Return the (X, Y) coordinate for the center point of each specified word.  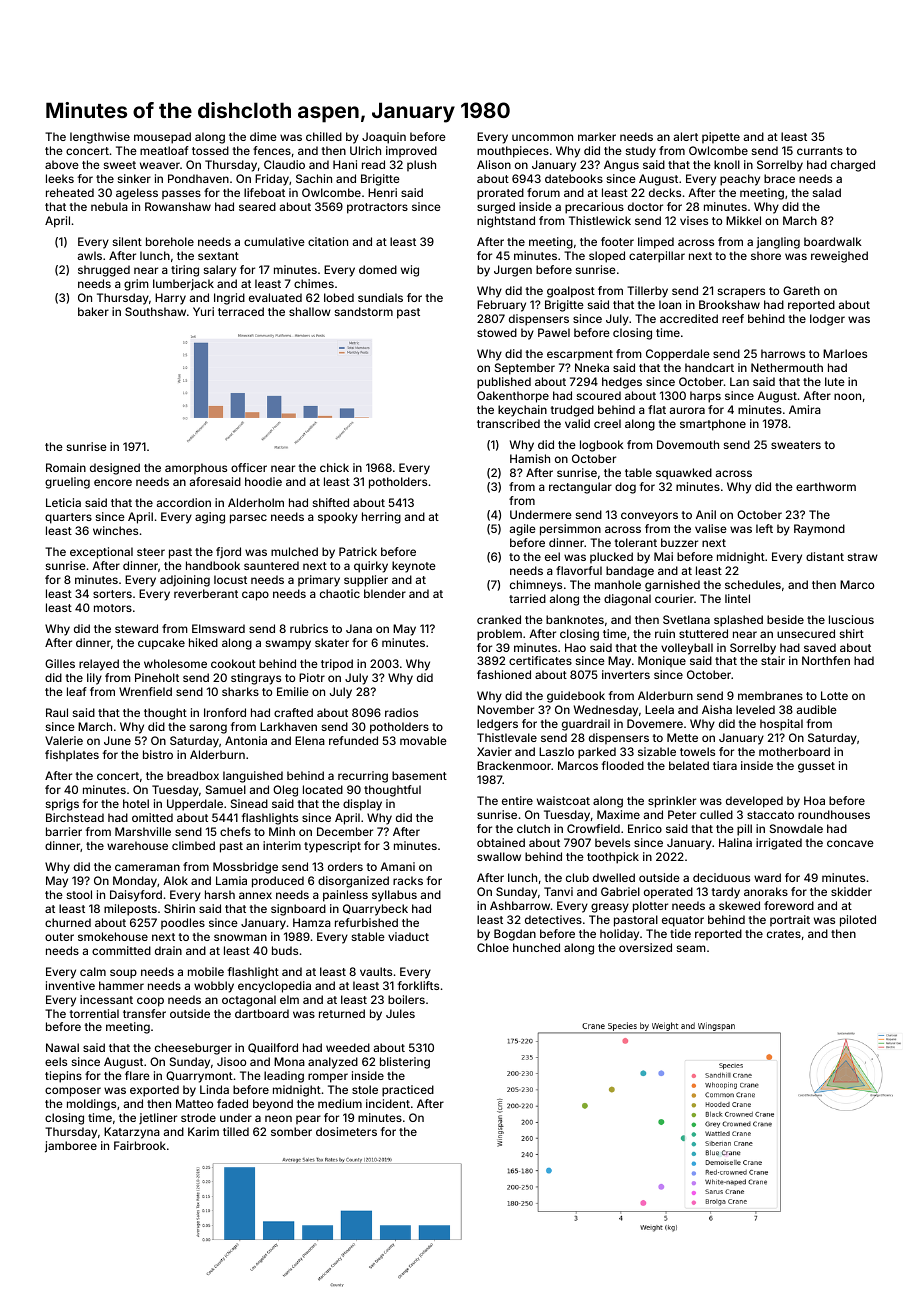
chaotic (340, 593)
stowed (497, 332)
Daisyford (136, 896)
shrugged (104, 271)
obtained (501, 842)
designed (115, 469)
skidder (851, 891)
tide (680, 933)
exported (154, 1091)
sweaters (796, 445)
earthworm (826, 486)
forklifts (418, 985)
